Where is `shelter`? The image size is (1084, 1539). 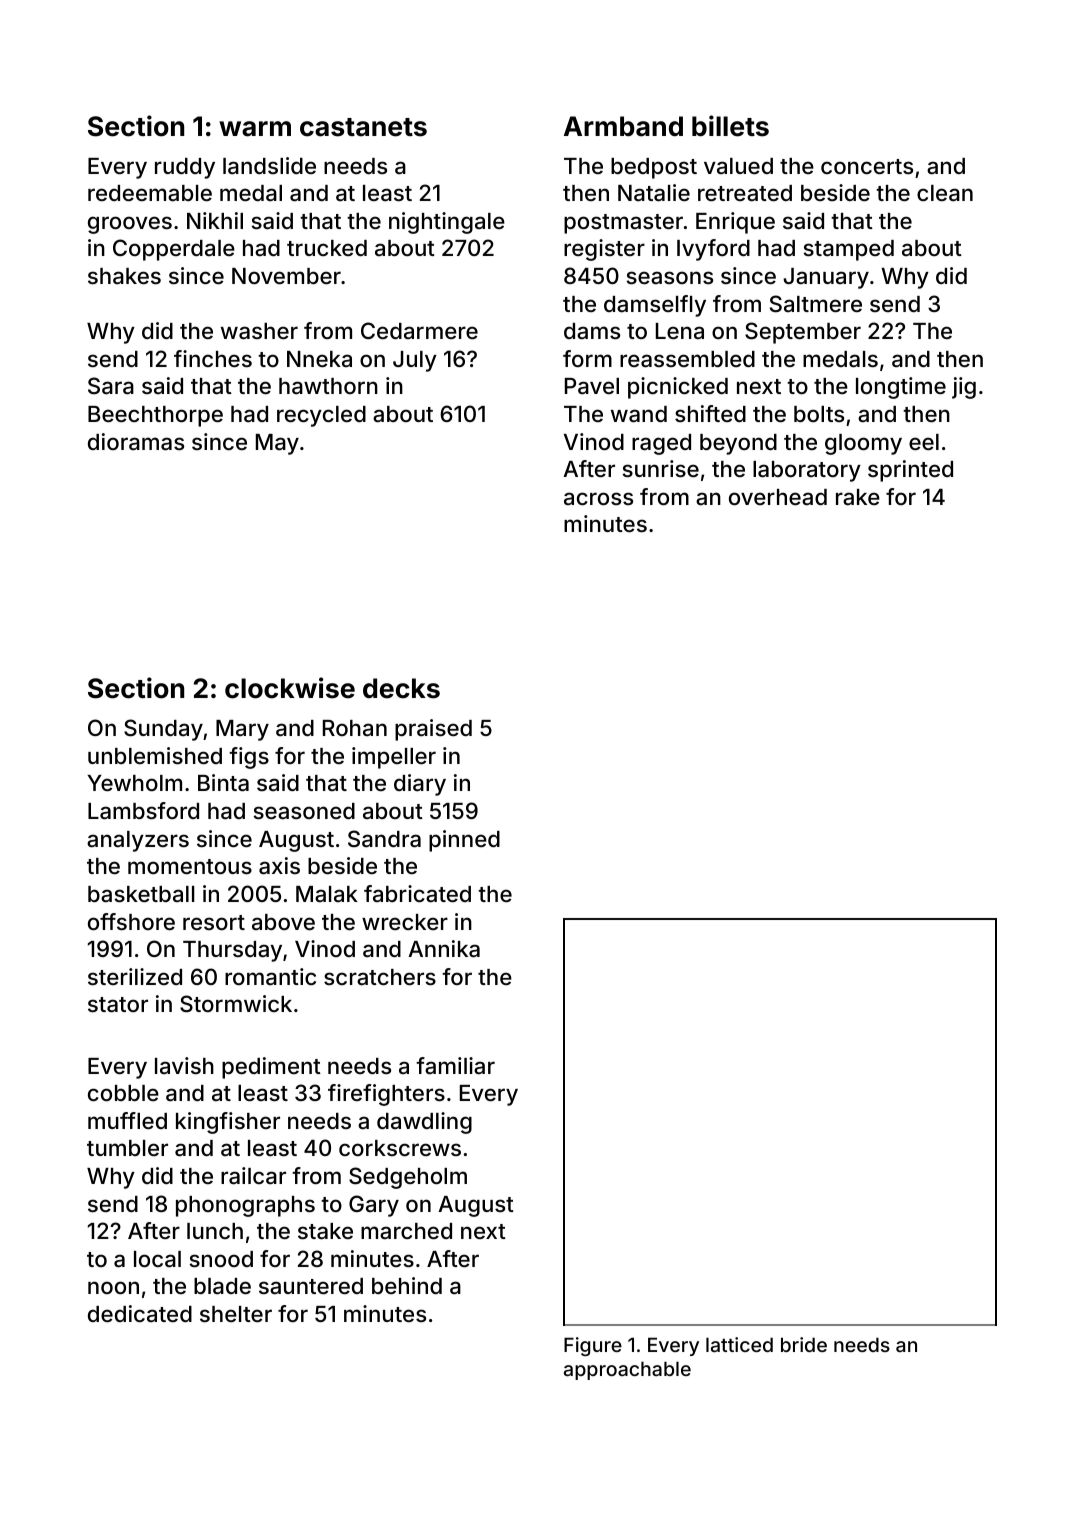 shelter is located at coordinates (236, 1314).
